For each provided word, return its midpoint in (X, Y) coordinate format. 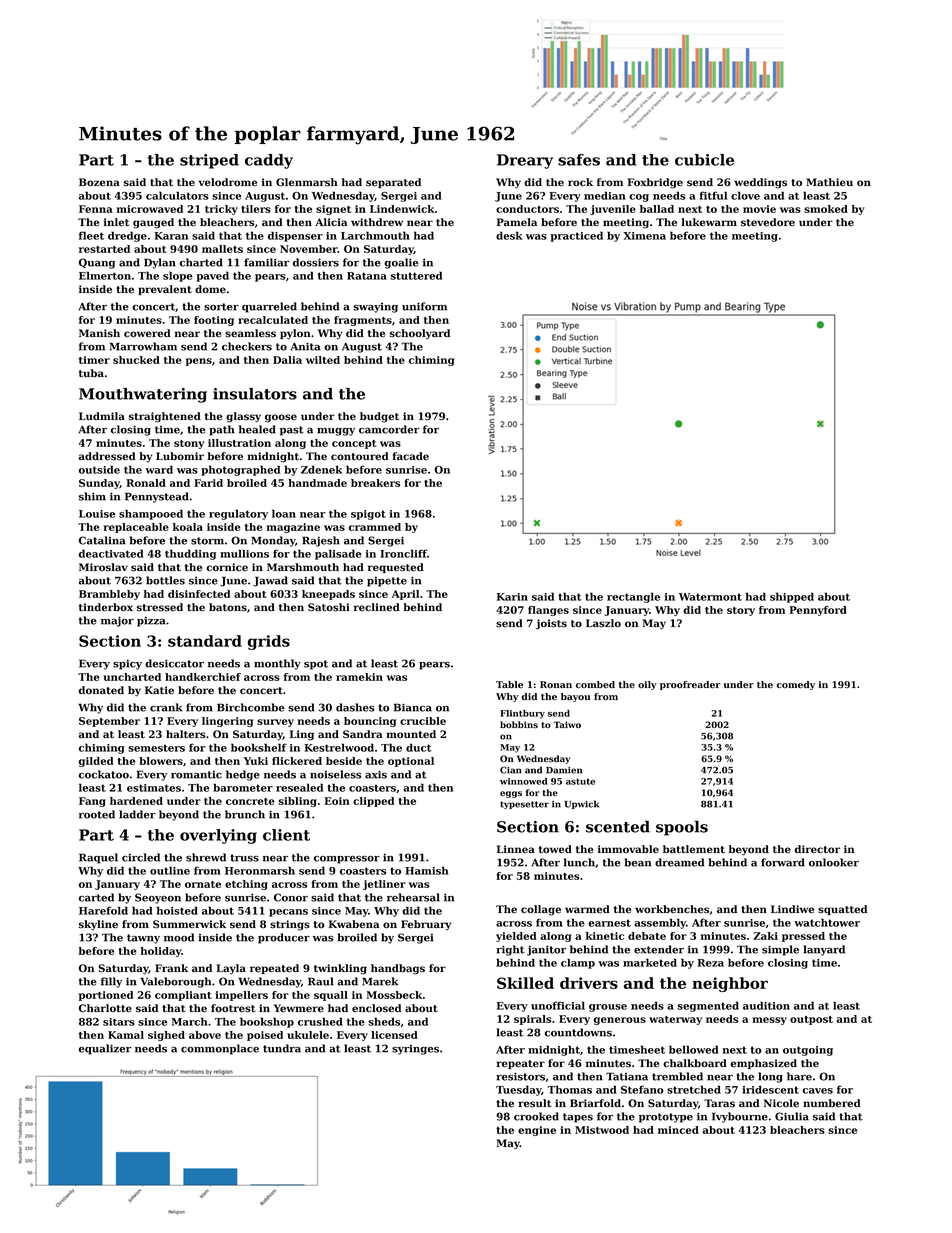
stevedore (768, 222)
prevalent (165, 290)
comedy (796, 685)
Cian (511, 770)
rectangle (633, 597)
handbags (398, 969)
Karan (171, 236)
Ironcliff (403, 553)
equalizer (105, 1049)
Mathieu (829, 182)
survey (275, 723)
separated (393, 183)
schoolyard (420, 334)
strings (290, 925)
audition (766, 1005)
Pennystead (157, 497)
